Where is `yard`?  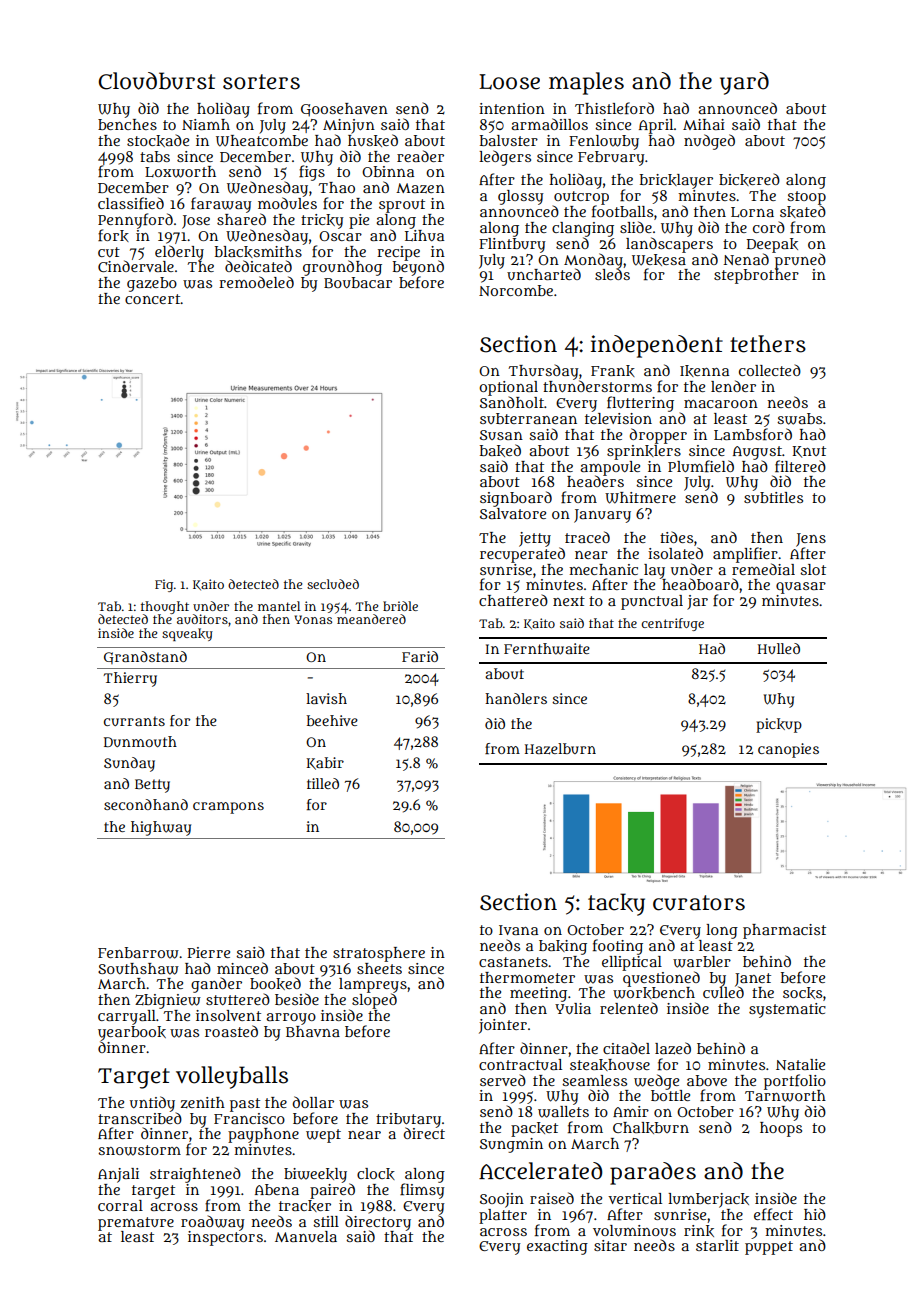
yard is located at coordinates (744, 83).
